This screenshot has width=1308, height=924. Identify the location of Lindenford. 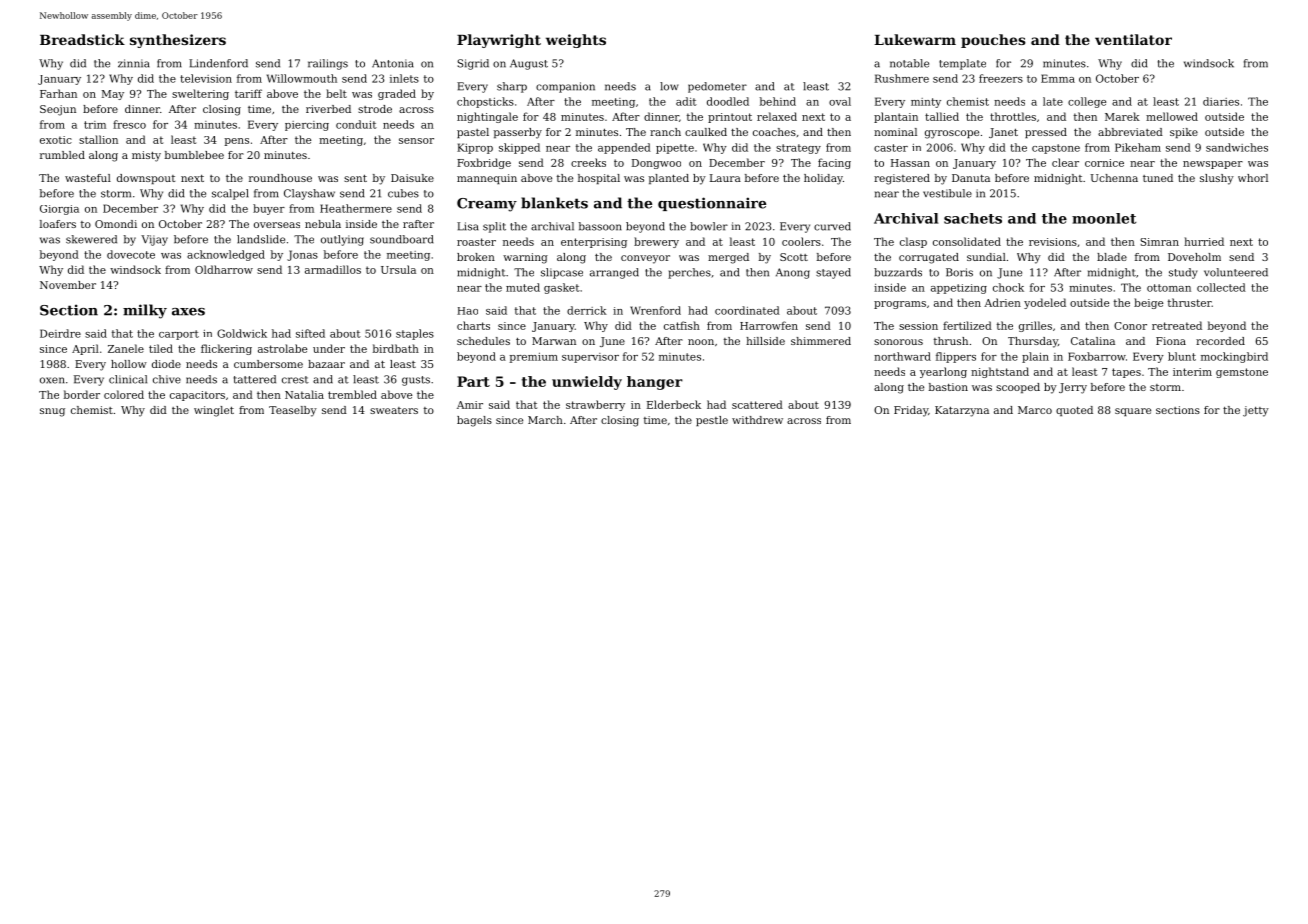
(218, 63).
